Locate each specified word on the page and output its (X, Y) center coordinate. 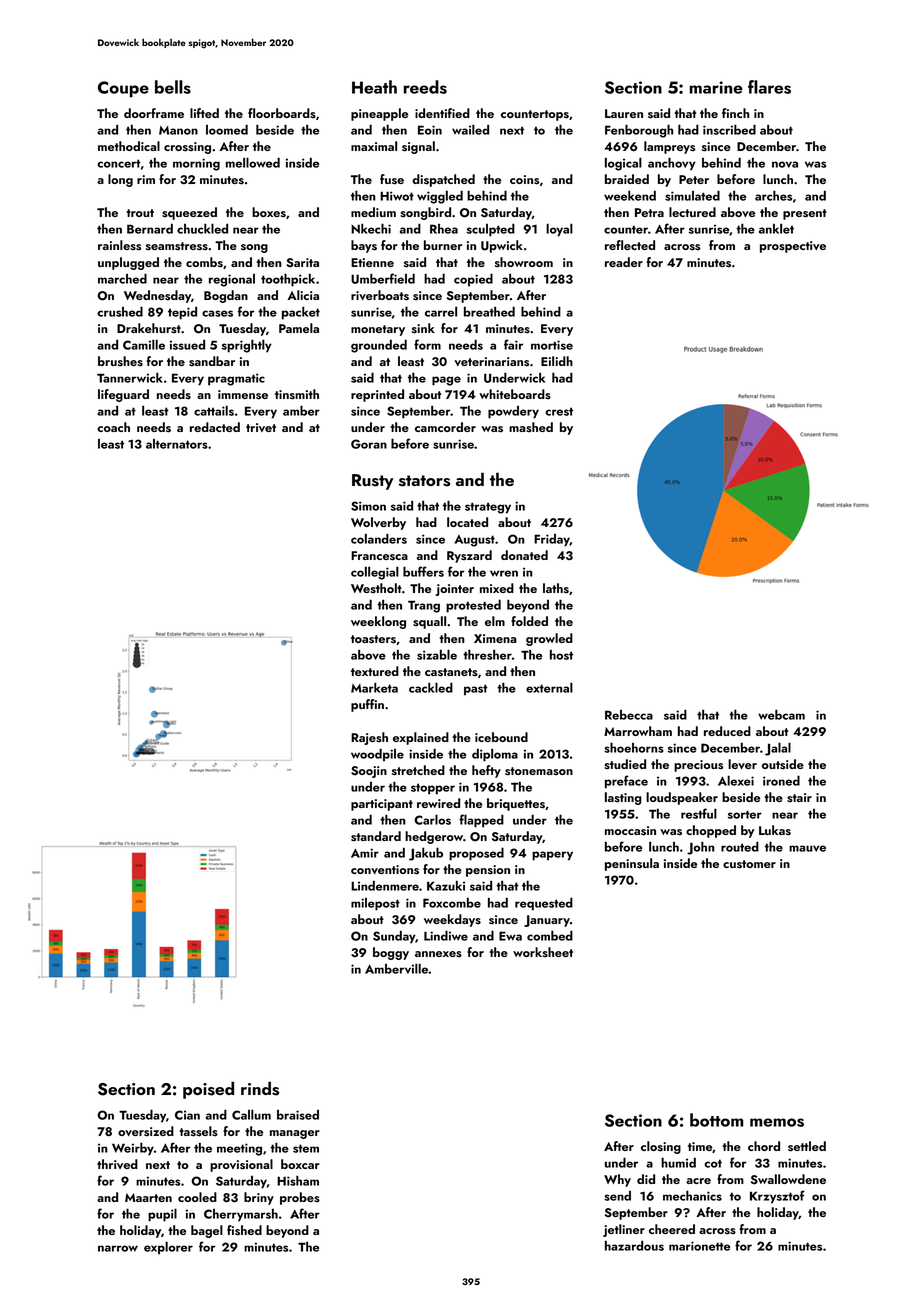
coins (524, 179)
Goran (369, 444)
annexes (438, 954)
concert (119, 163)
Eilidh (557, 361)
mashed (531, 427)
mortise (552, 345)
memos (777, 1122)
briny (259, 1198)
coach (113, 427)
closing (661, 1147)
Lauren (624, 113)
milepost (375, 904)
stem (306, 1148)
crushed (120, 311)
